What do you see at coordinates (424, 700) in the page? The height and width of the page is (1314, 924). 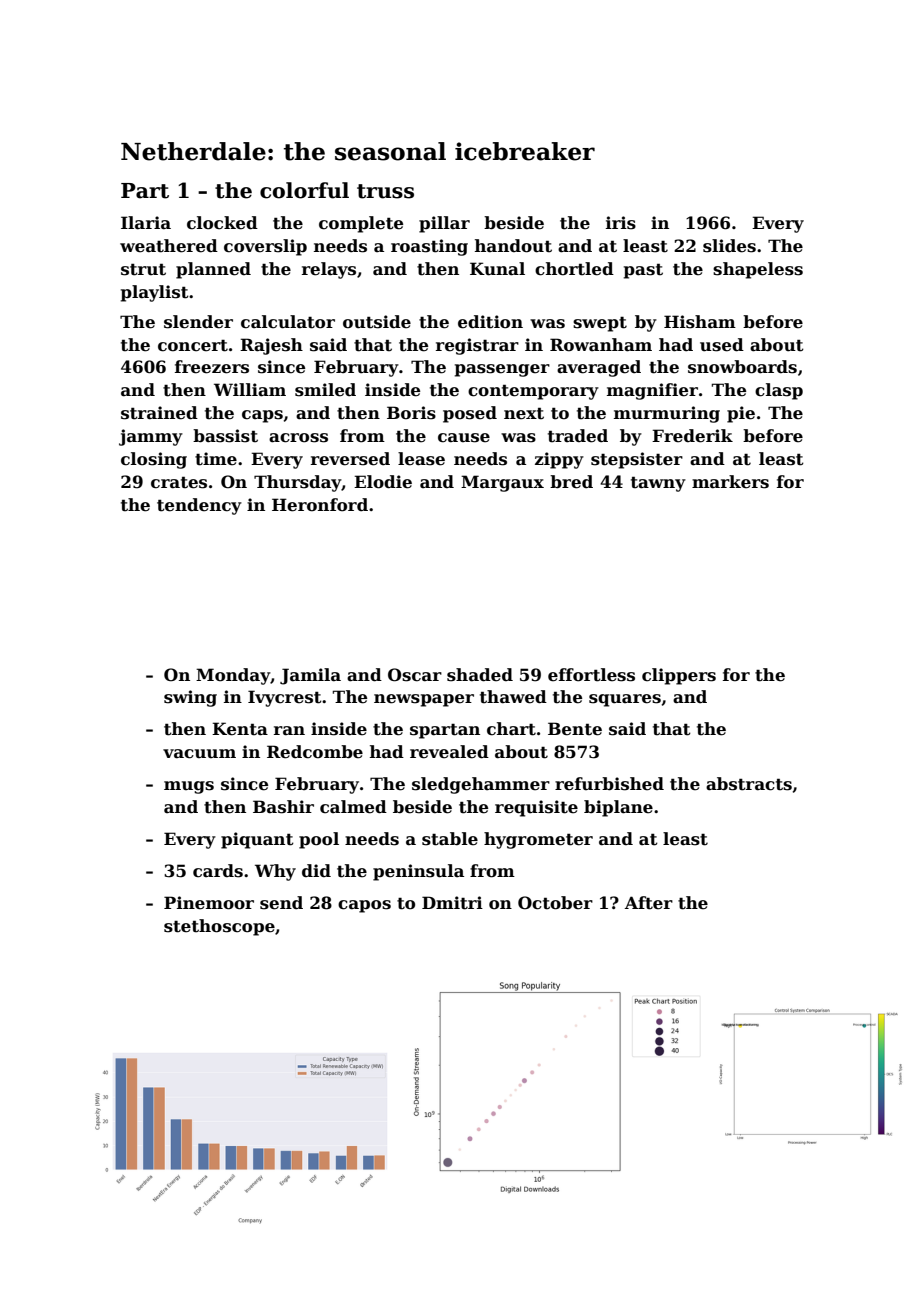 I see `newspaper` at bounding box center [424, 700].
